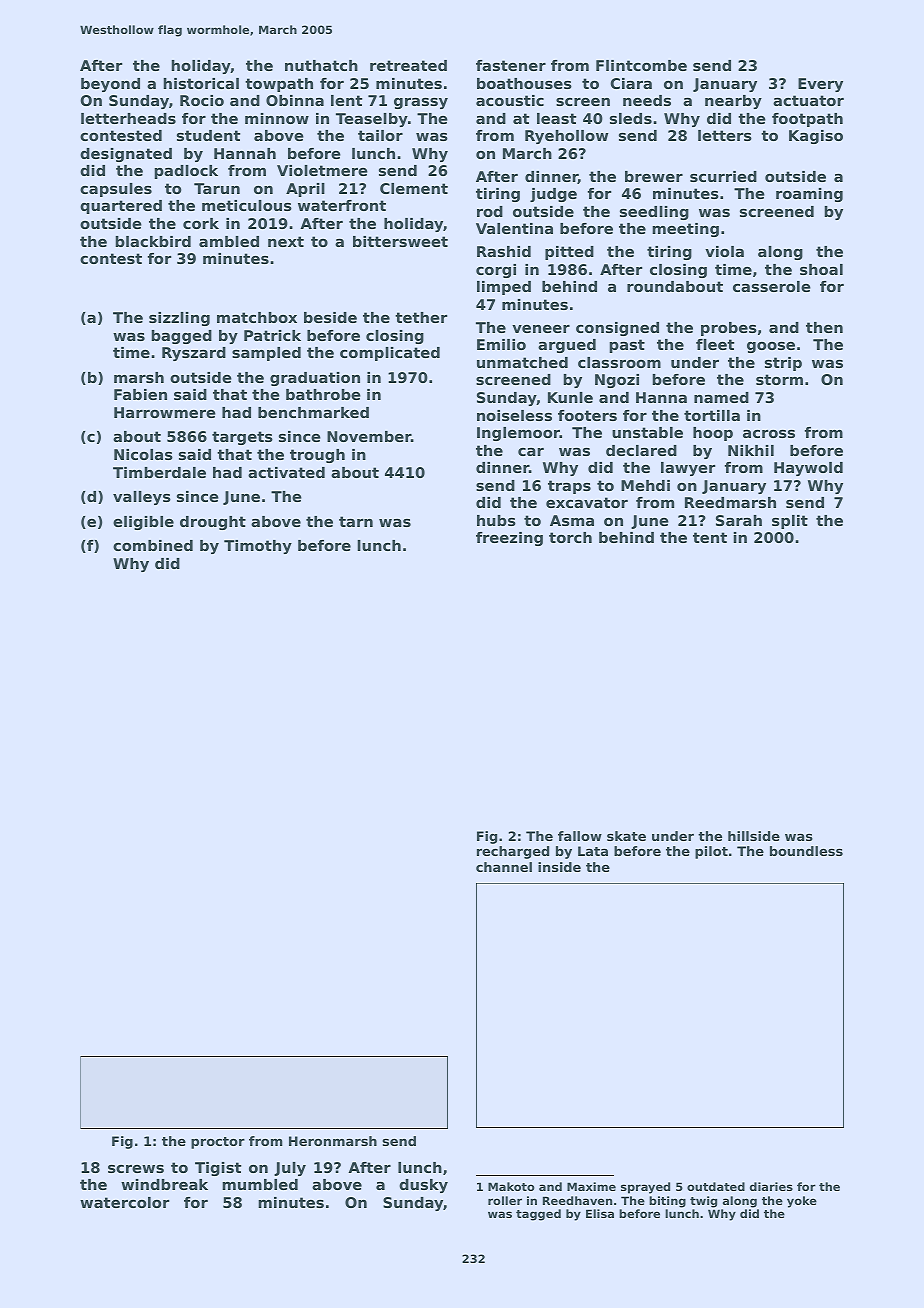  What do you see at coordinates (553, 195) in the screenshot?
I see `judge` at bounding box center [553, 195].
